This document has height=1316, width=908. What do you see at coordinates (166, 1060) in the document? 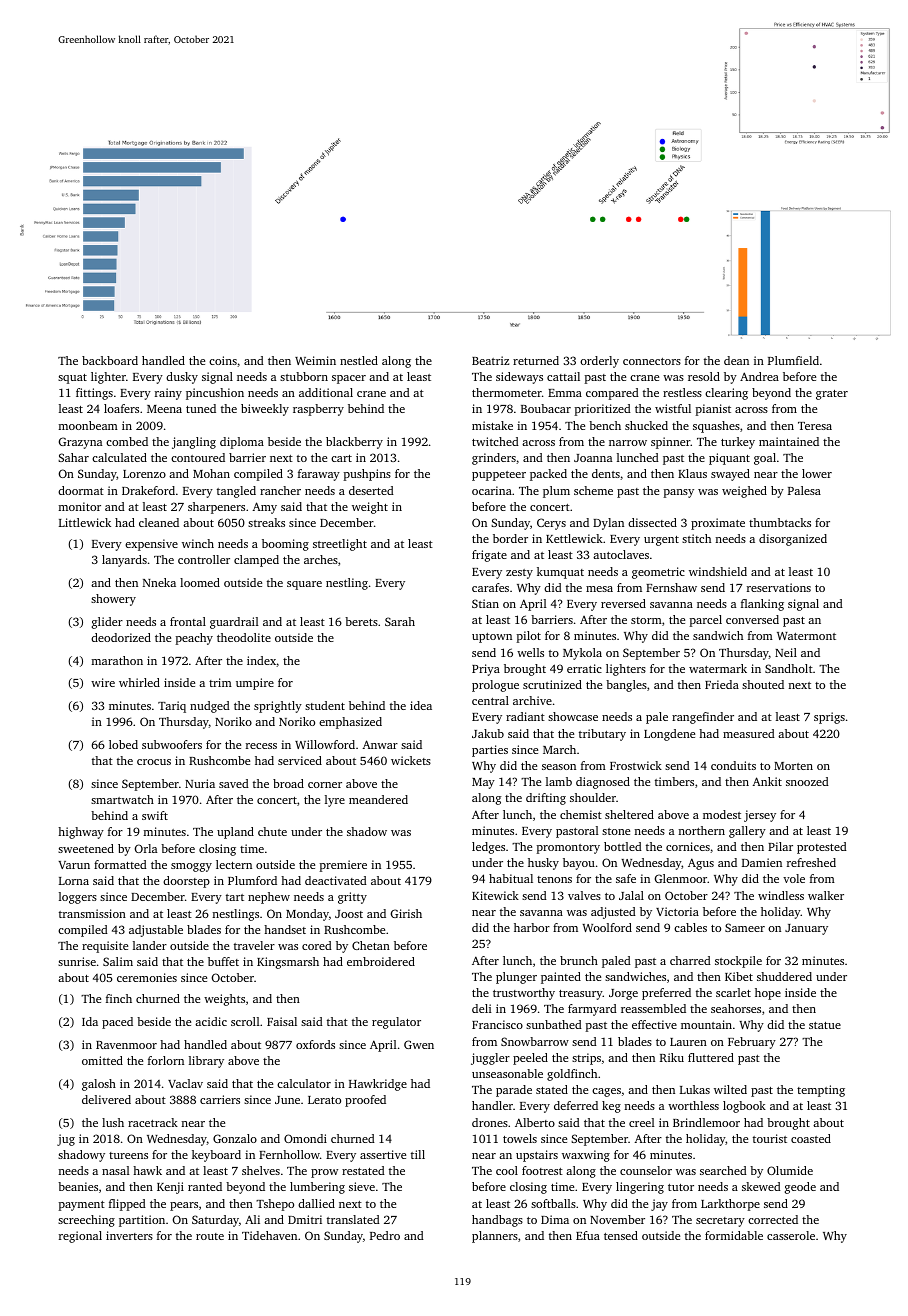
I see `forlorn` at bounding box center [166, 1060].
